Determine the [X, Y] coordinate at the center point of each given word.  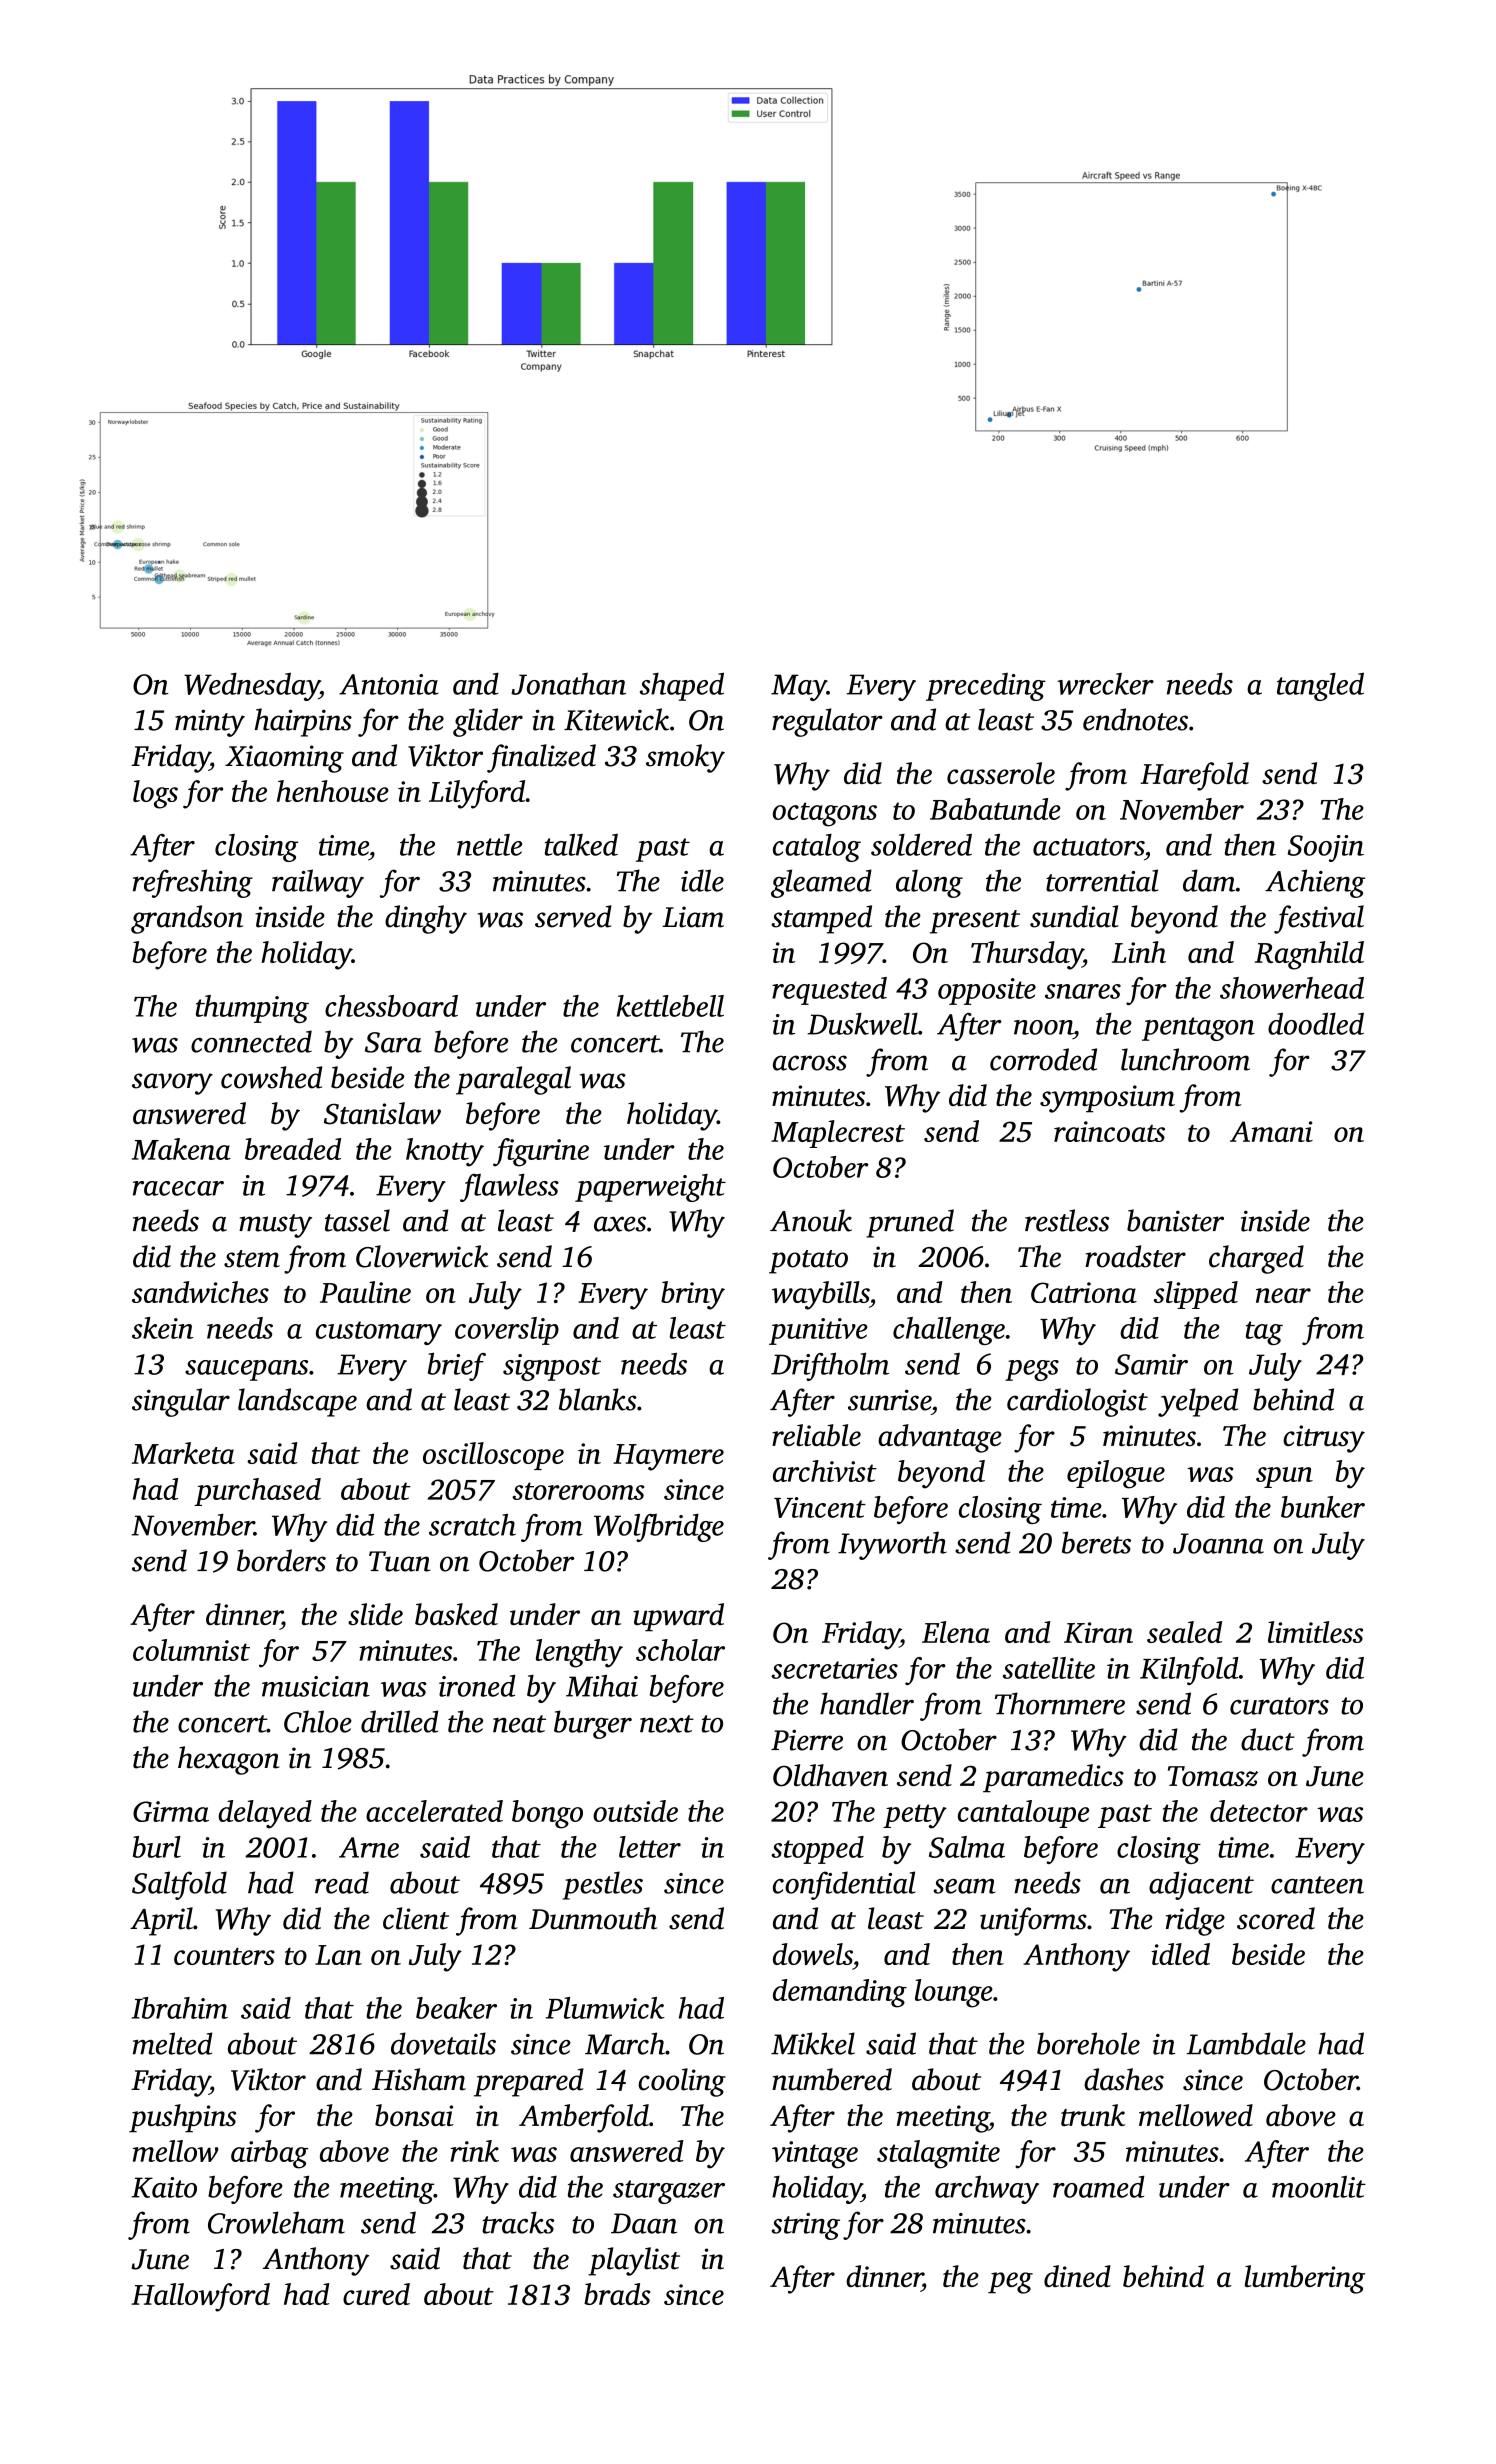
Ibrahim [180, 2008]
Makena [181, 1149]
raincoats [1109, 1131]
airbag [269, 2154]
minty [210, 723]
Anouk [811, 1220]
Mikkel [813, 2043]
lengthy [579, 1653]
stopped [817, 1850]
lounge [954, 1993]
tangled [1320, 687]
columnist [191, 1650]
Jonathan [568, 684]
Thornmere [1060, 1703]
